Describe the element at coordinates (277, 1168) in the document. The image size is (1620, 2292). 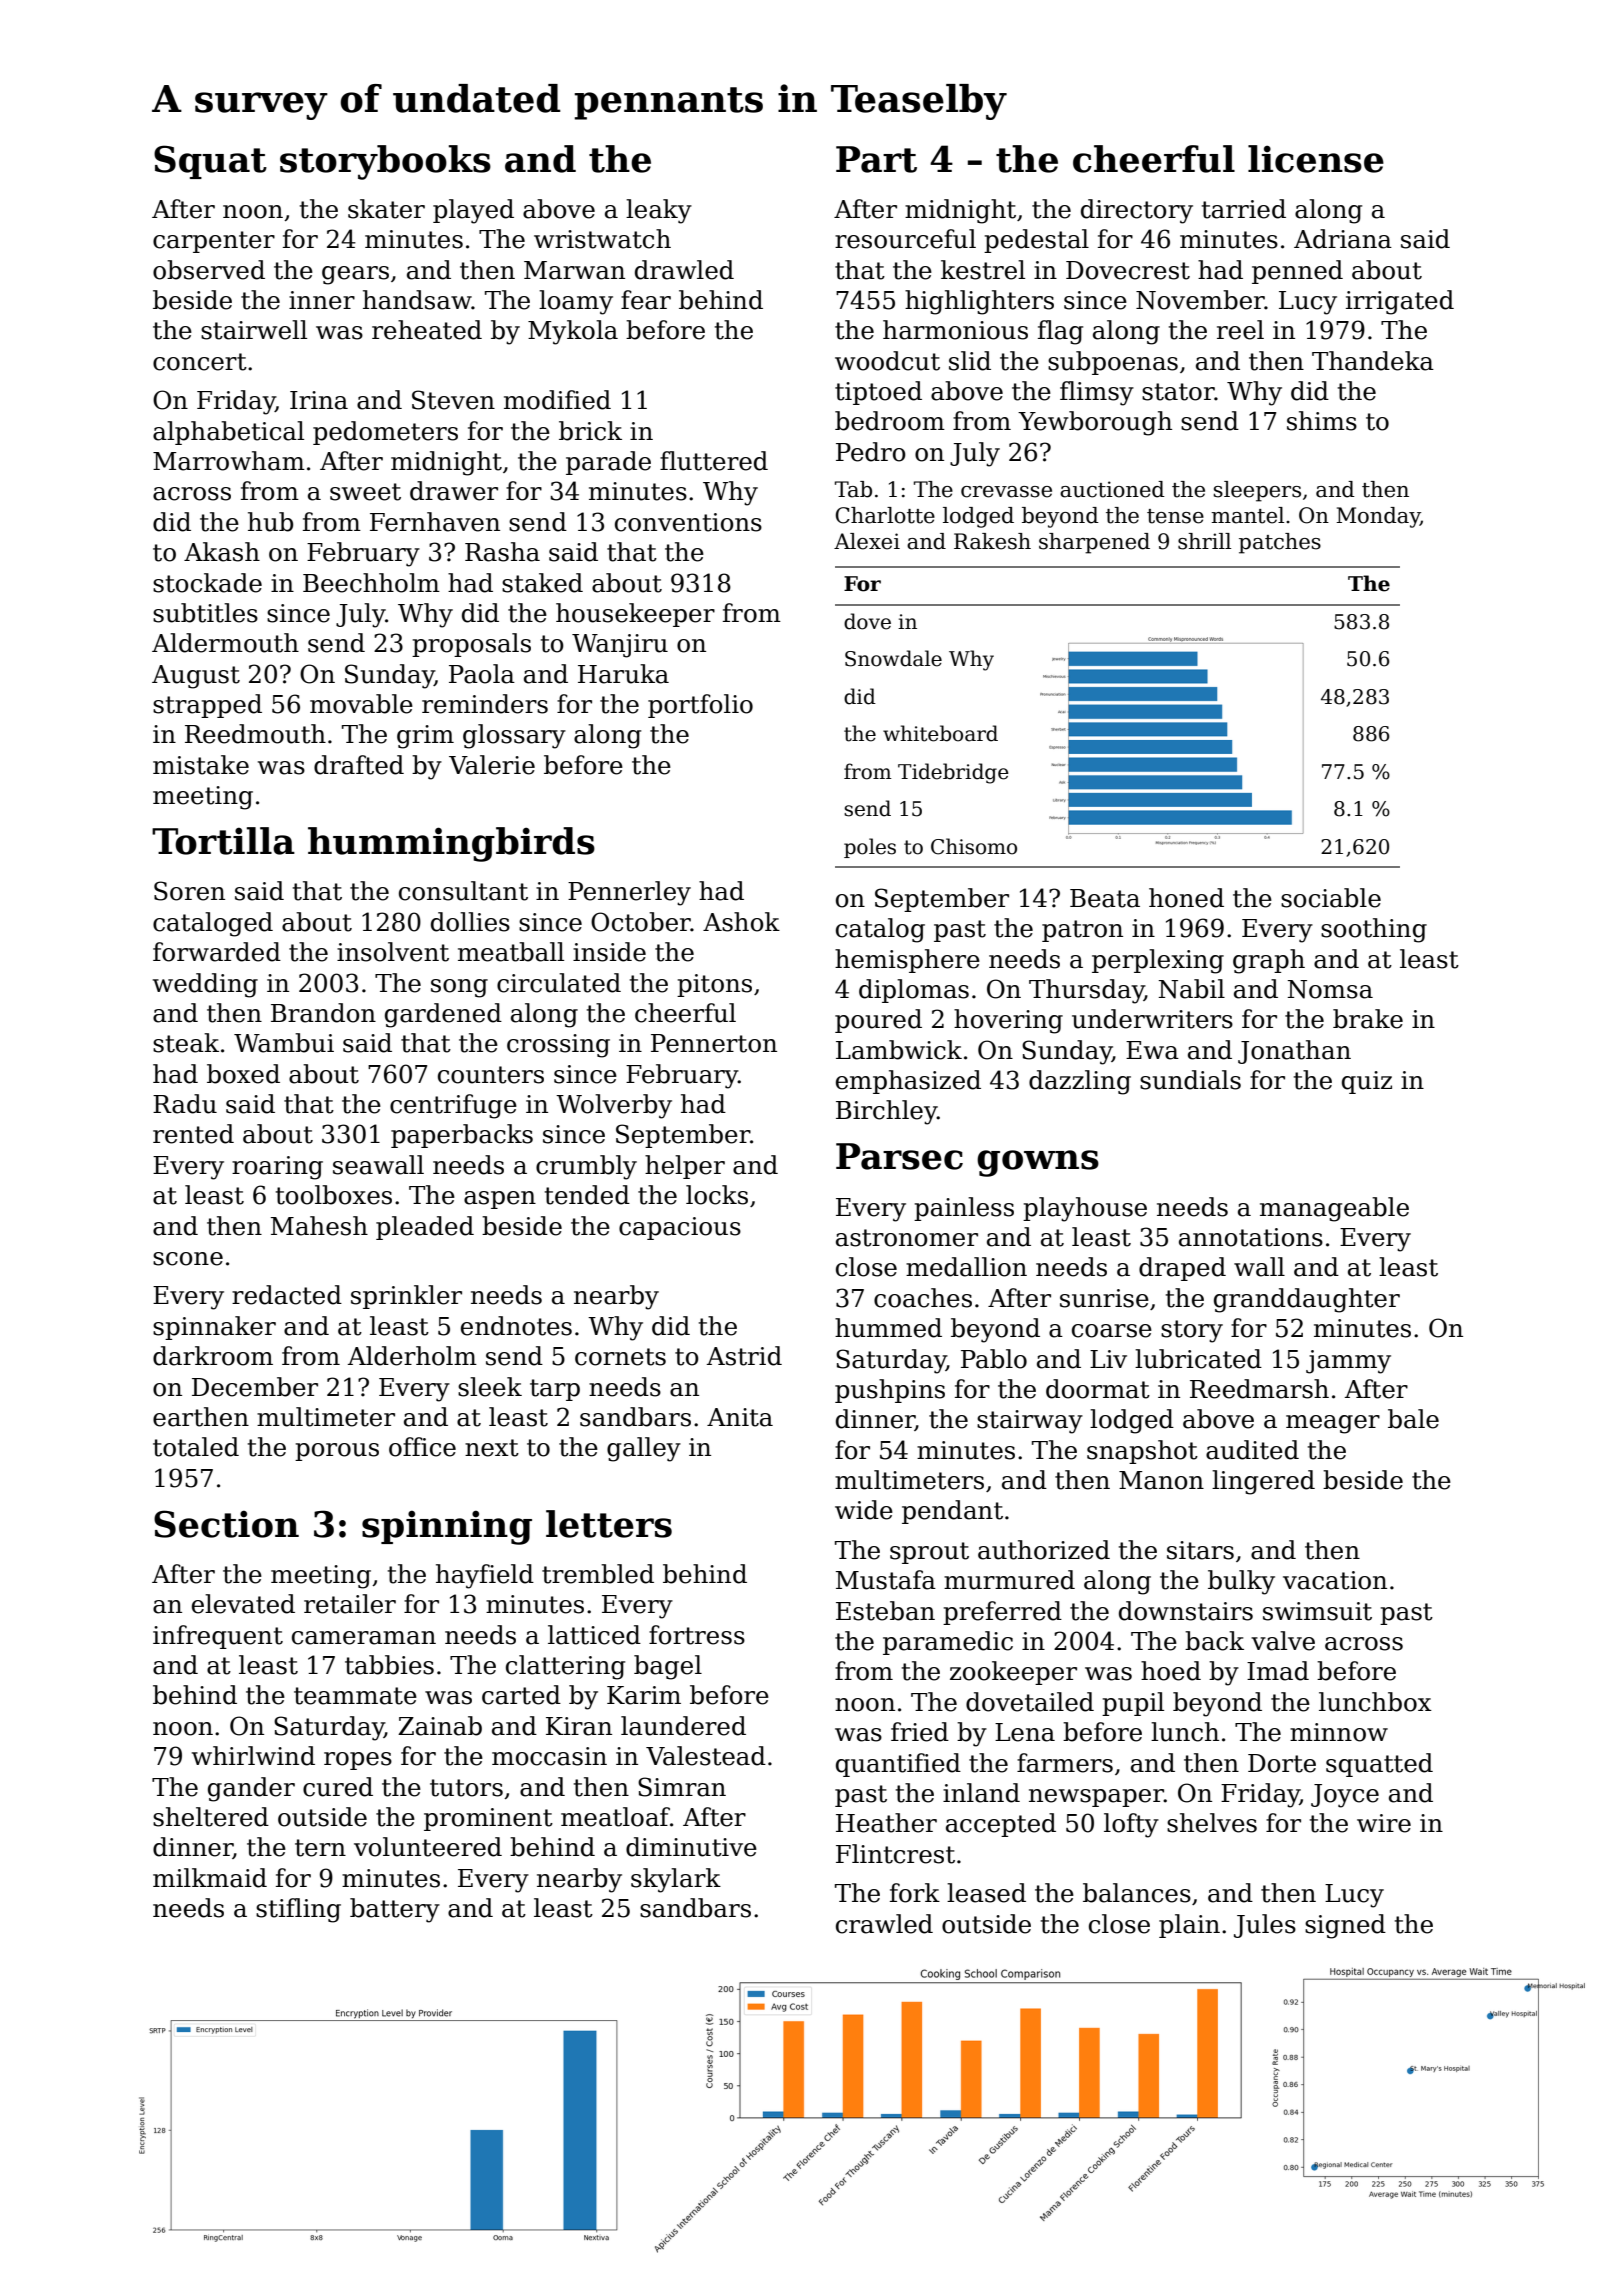
I see `roaring` at that location.
